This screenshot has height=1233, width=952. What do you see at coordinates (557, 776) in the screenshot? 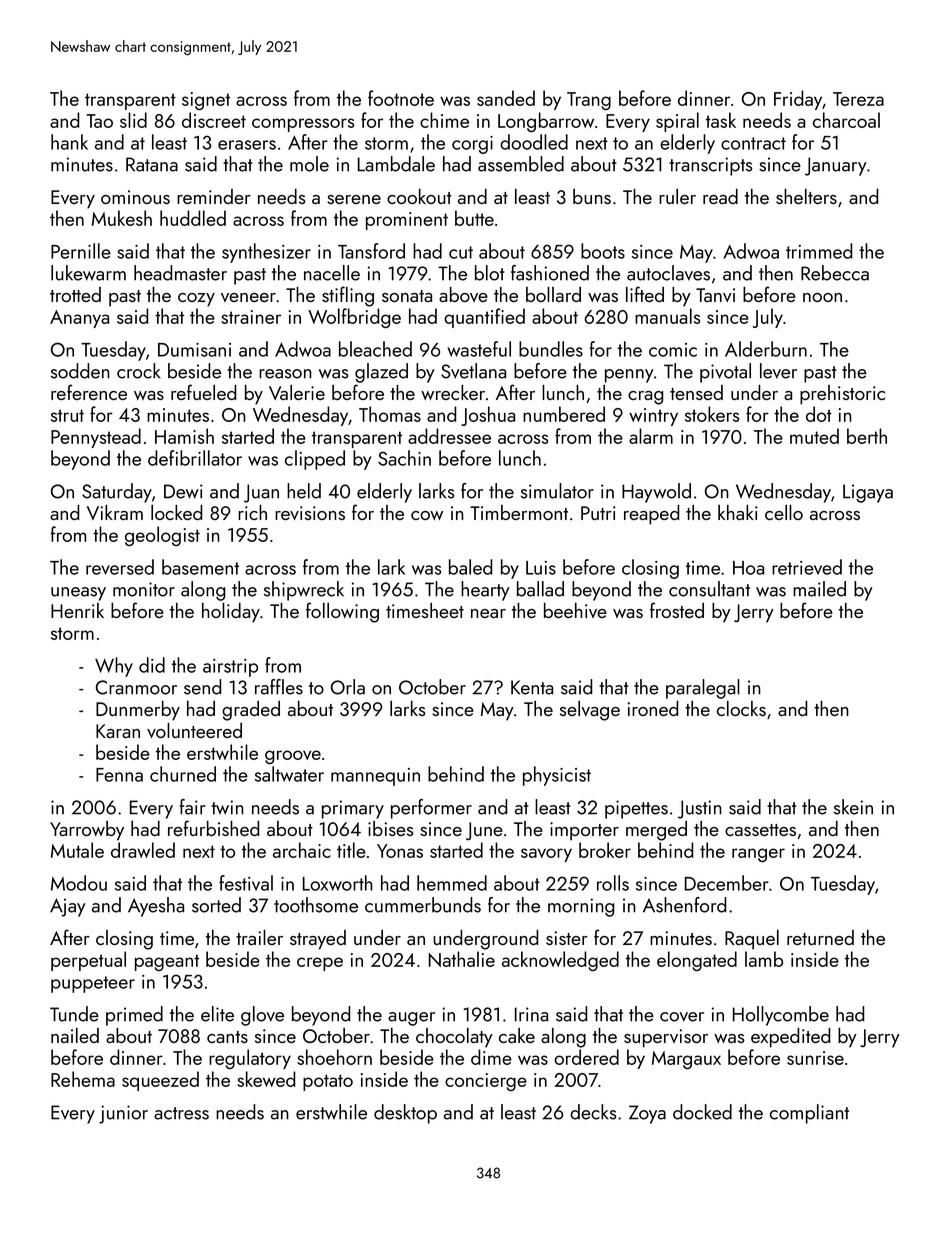
I see `physicist` at bounding box center [557, 776].
